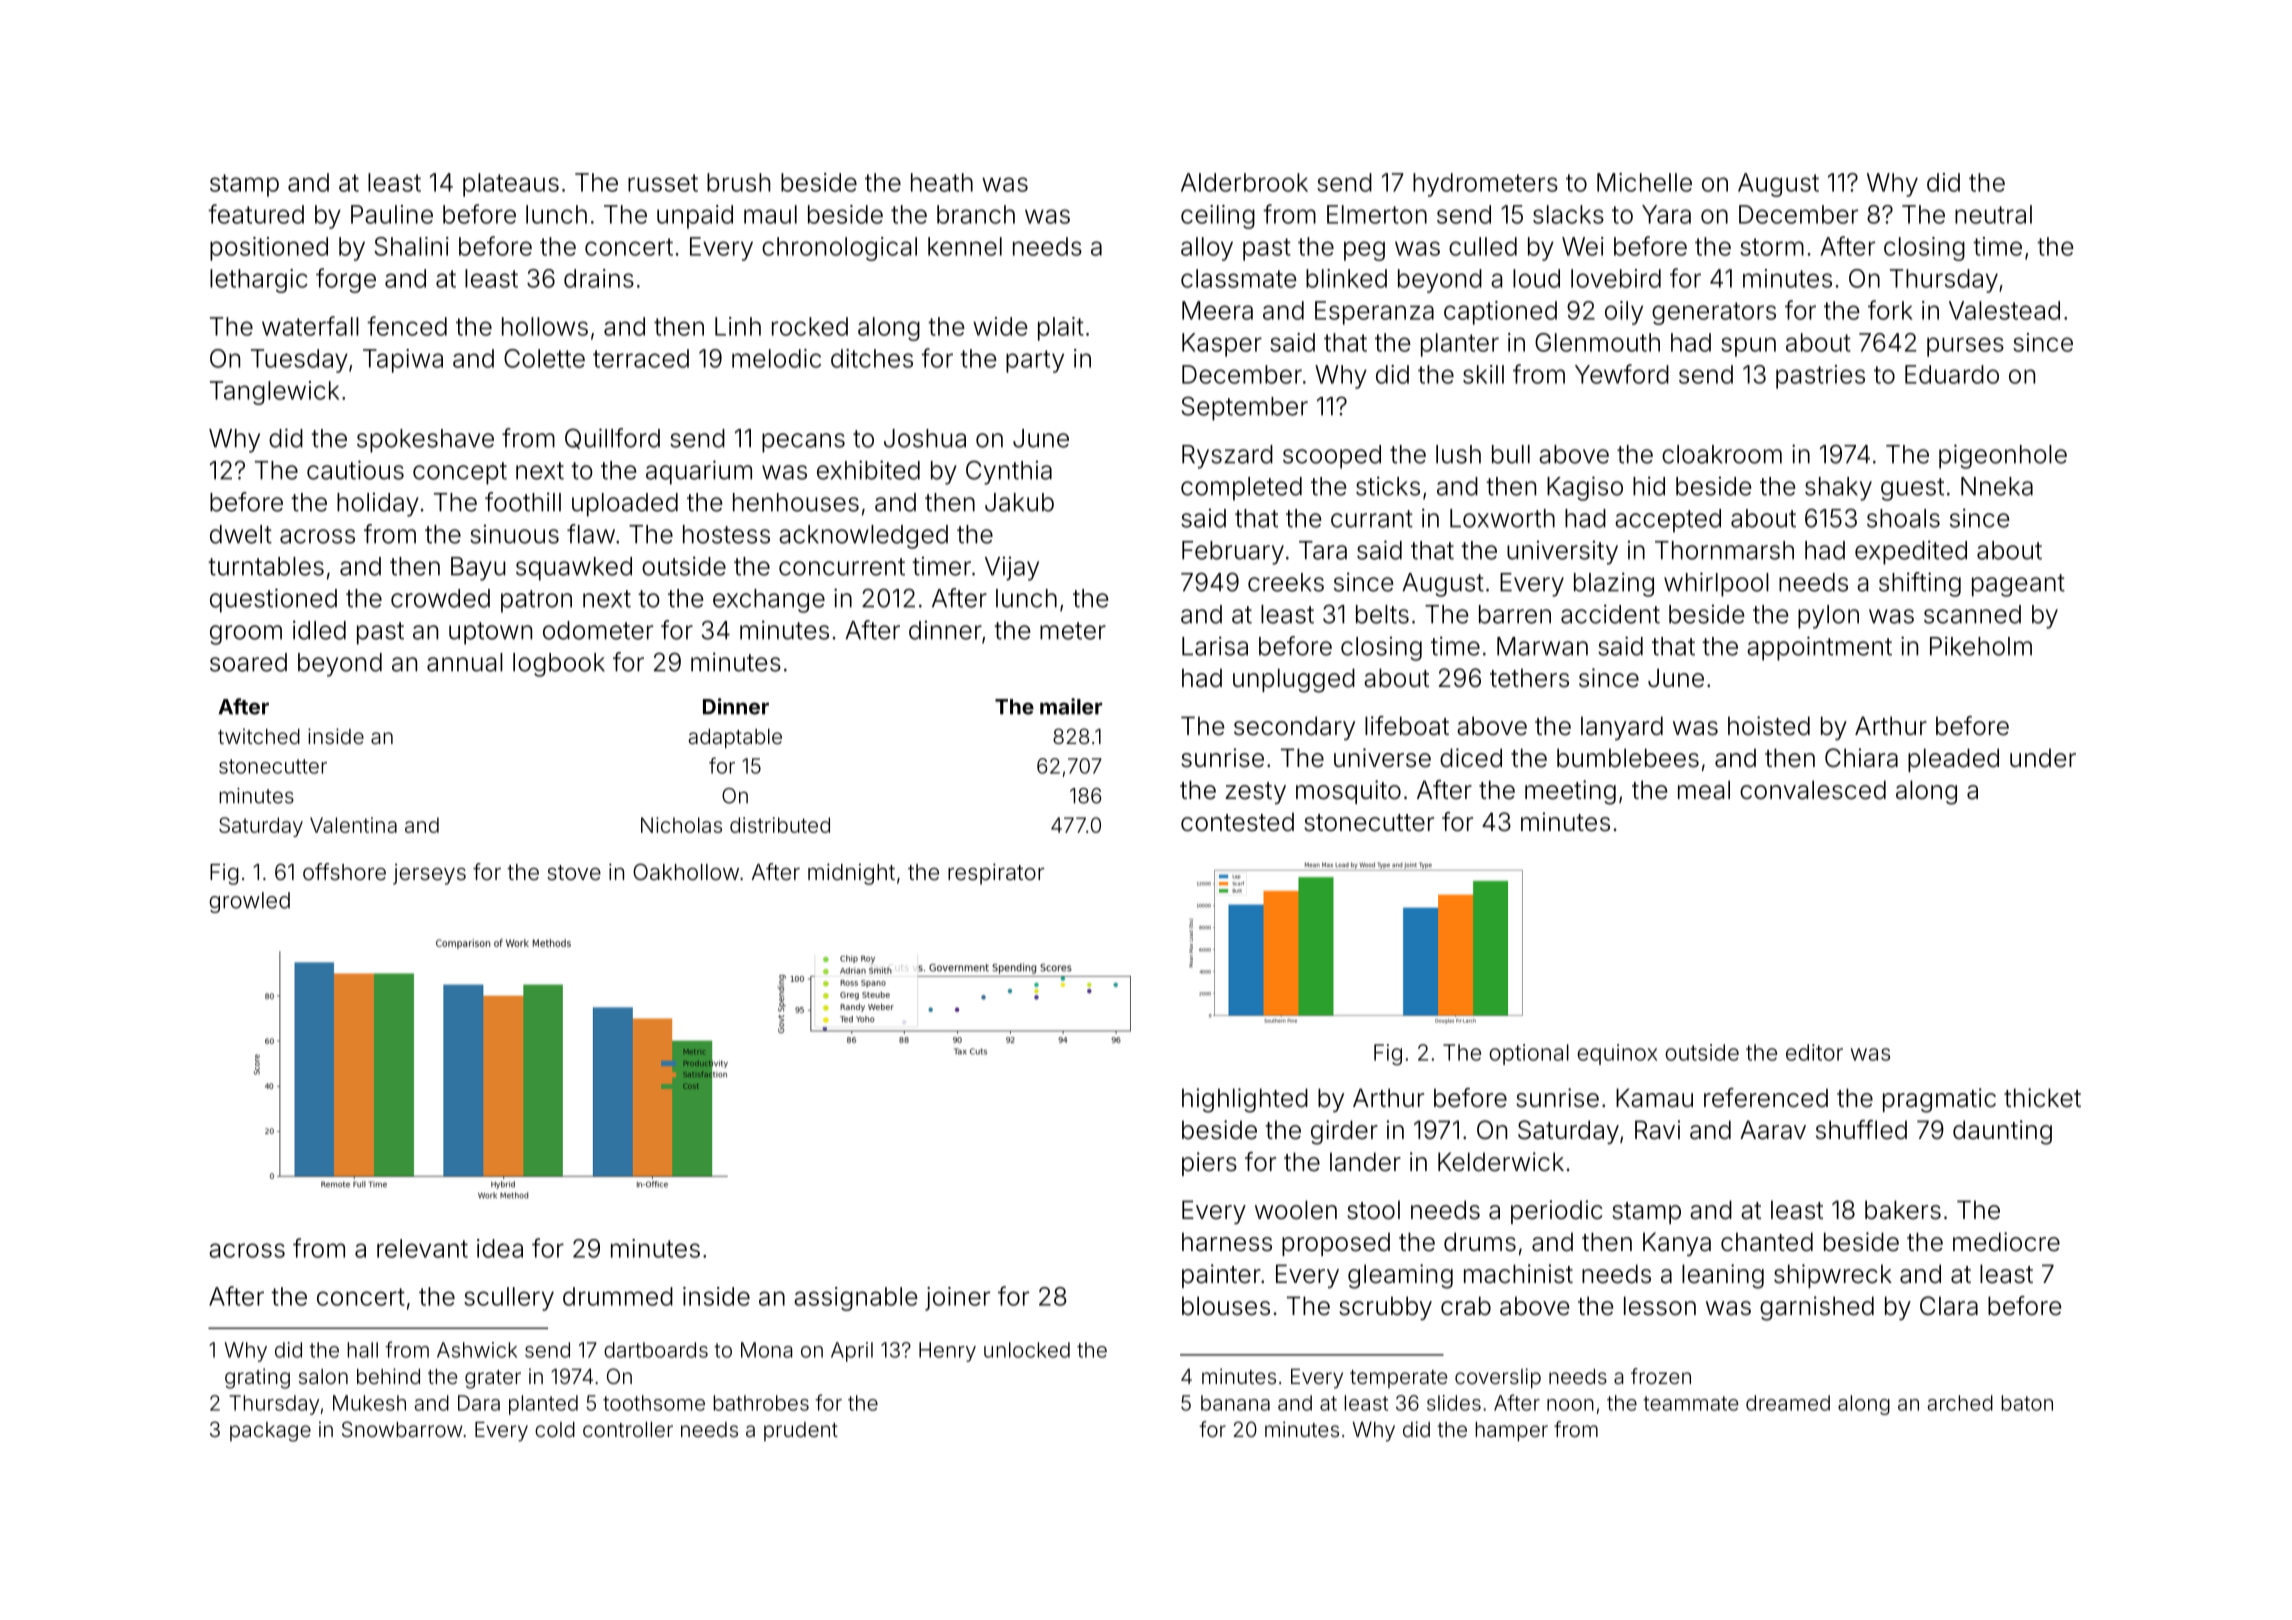 The width and height of the screenshot is (2292, 1620). I want to click on prudent, so click(801, 1431).
